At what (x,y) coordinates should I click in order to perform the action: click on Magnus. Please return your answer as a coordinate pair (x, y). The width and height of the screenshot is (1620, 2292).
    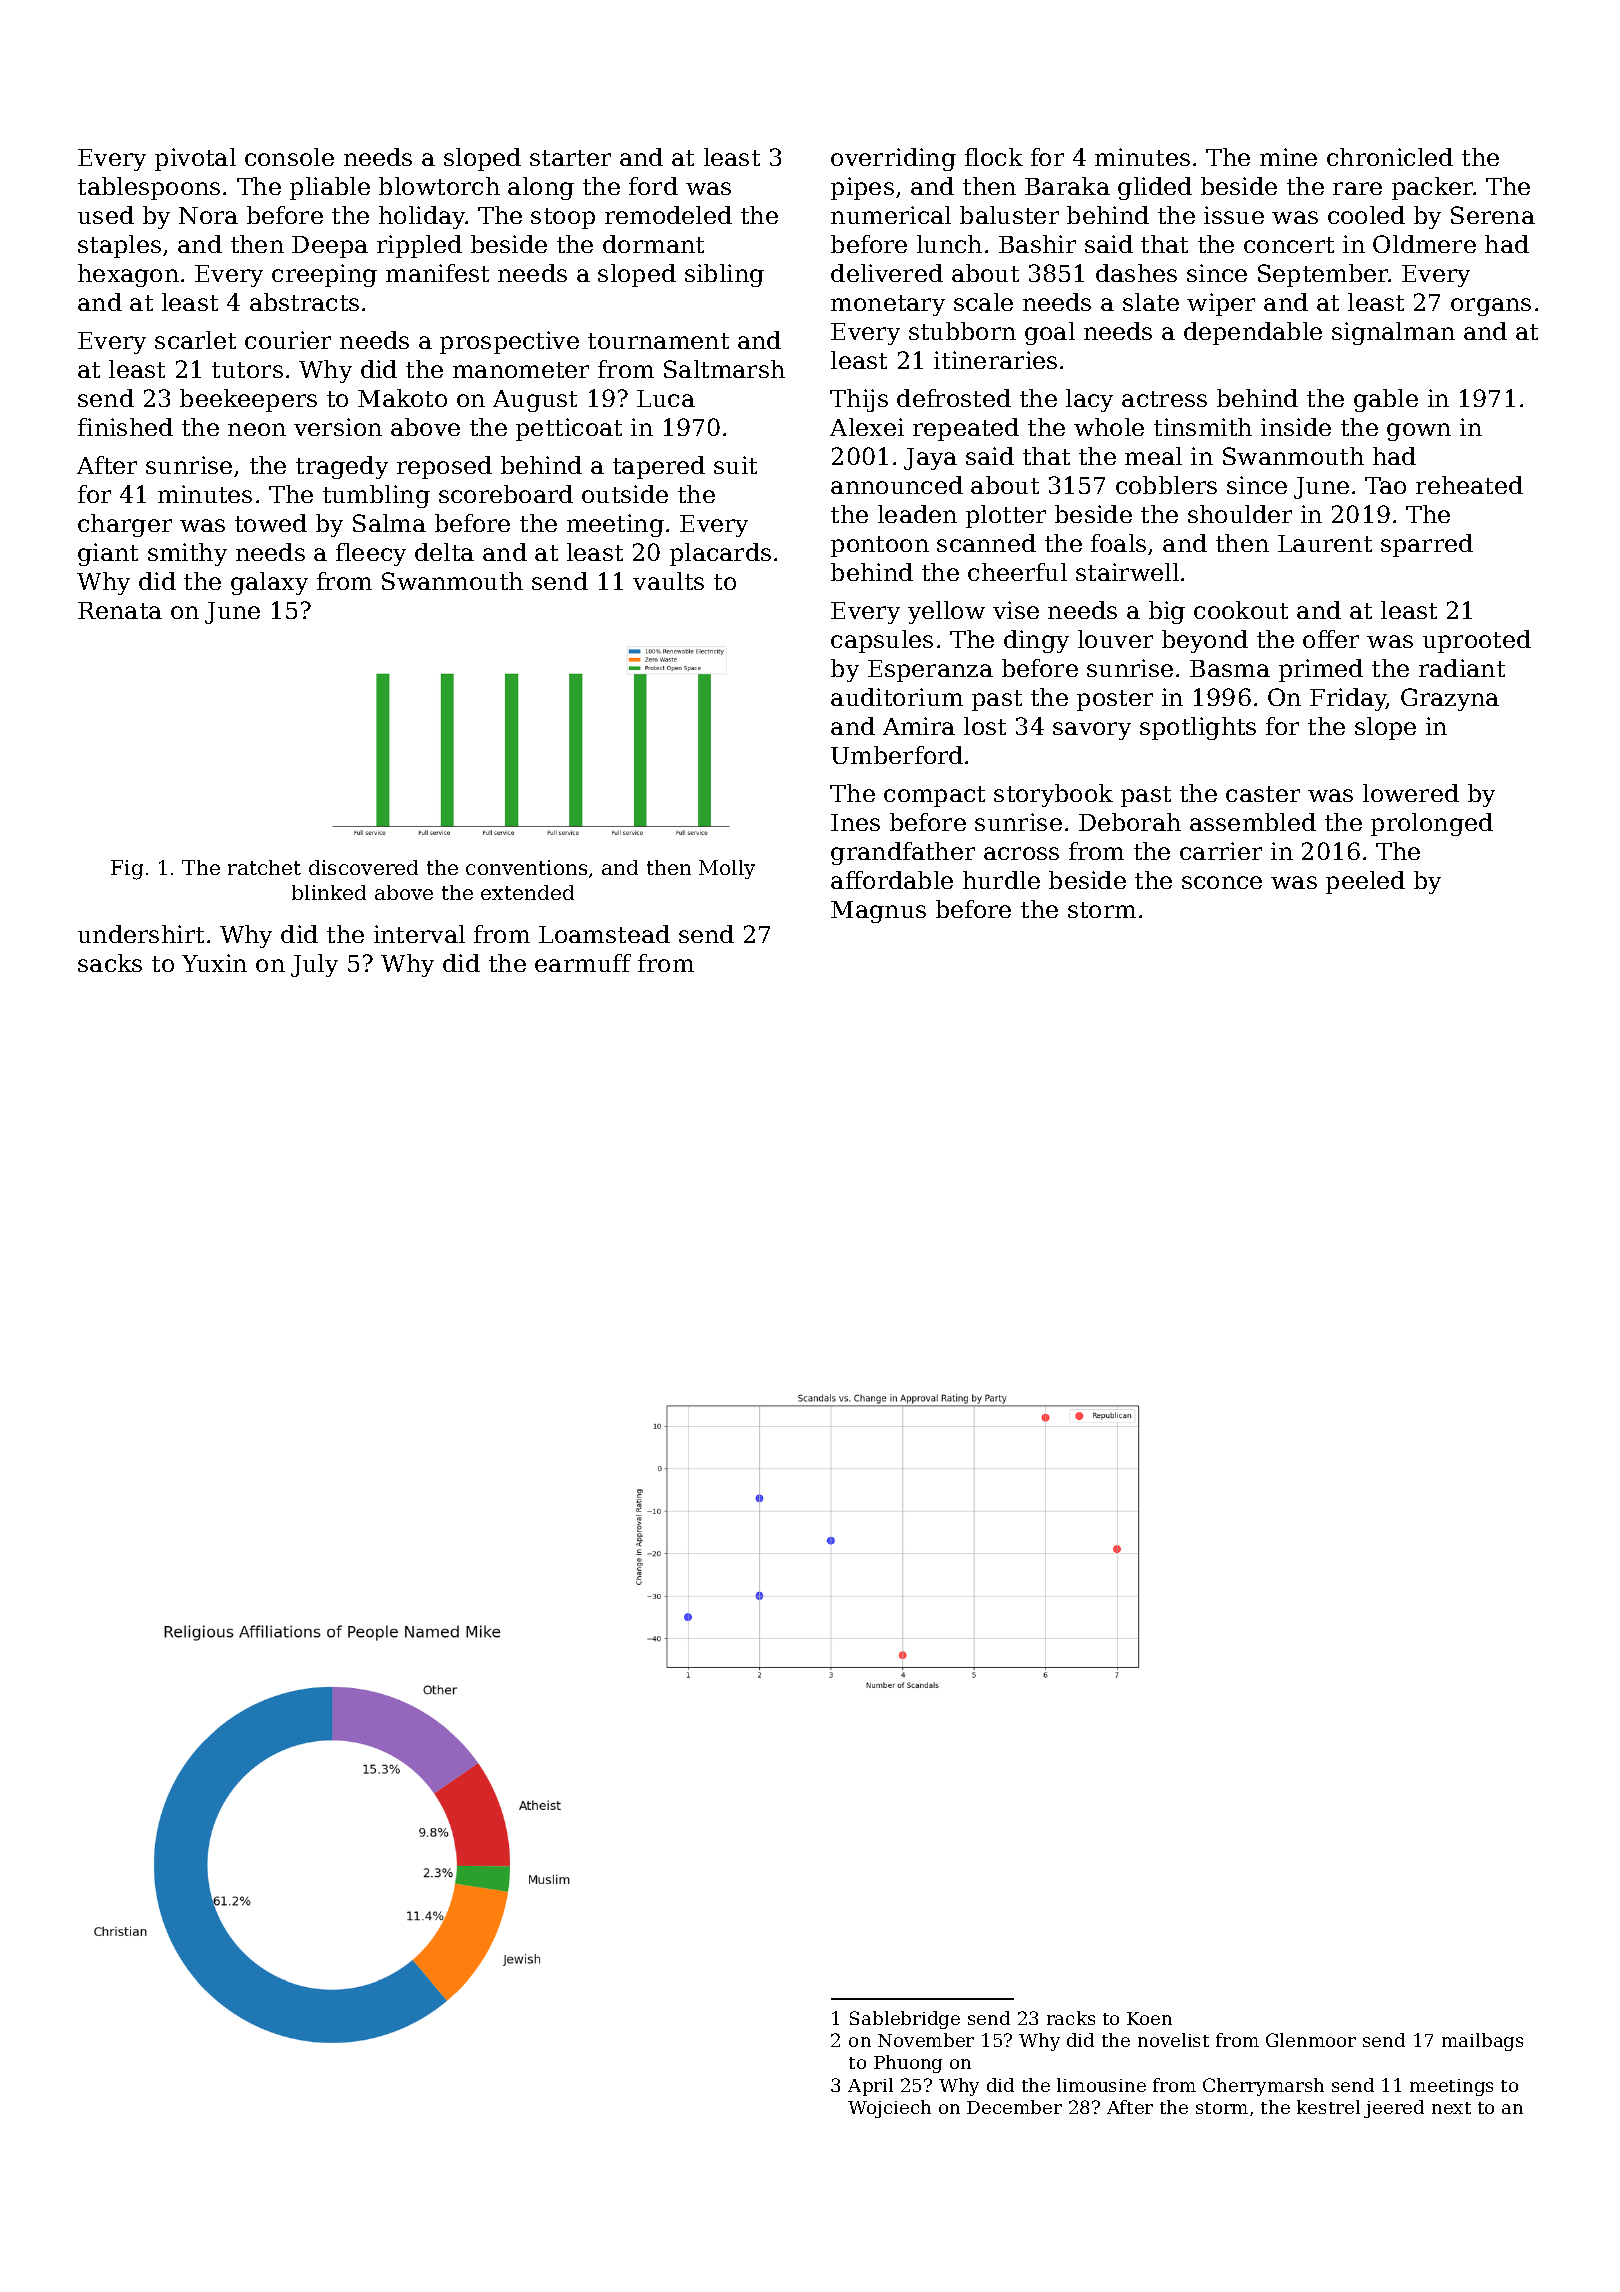
    Looking at the image, I should click on (878, 912).
